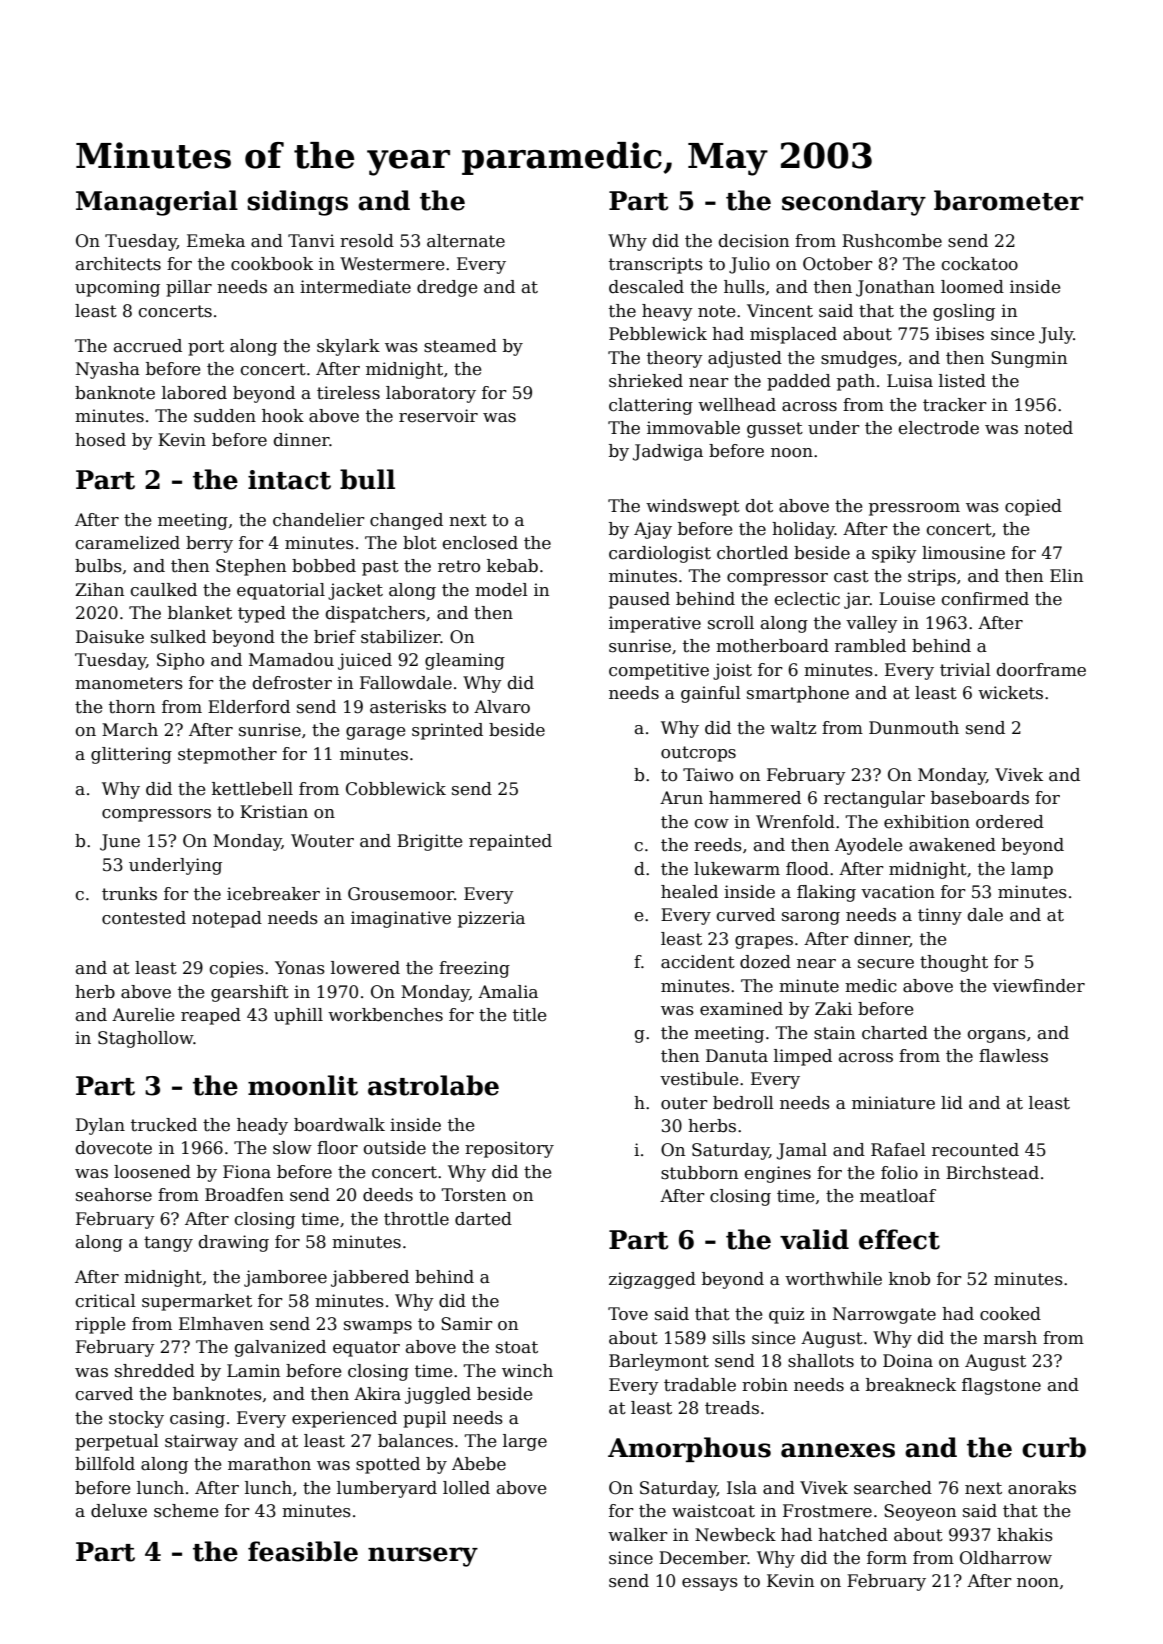 The image size is (1163, 1644). What do you see at coordinates (749, 265) in the image?
I see `Julio` at bounding box center [749, 265].
